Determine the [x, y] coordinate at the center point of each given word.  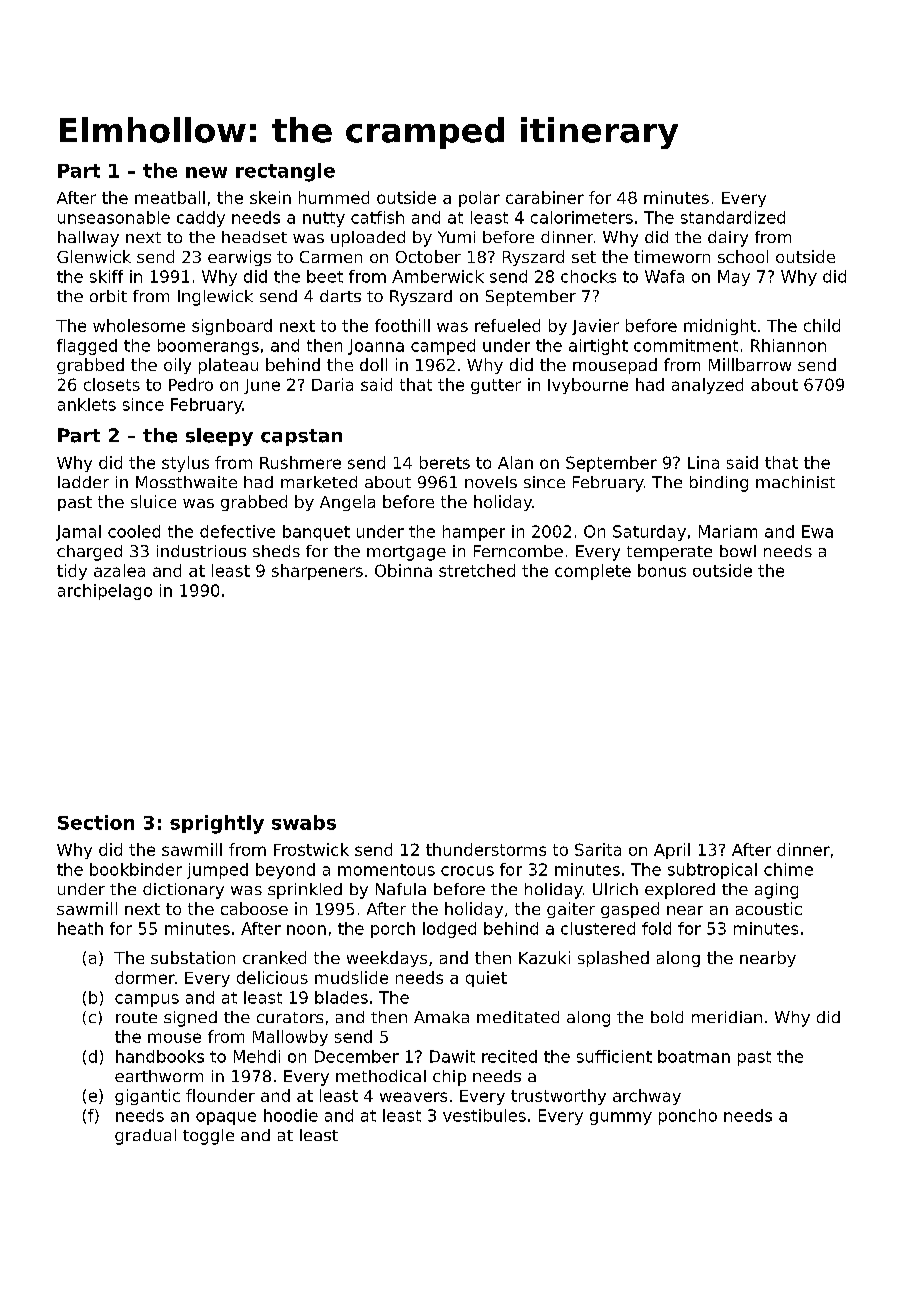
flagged [87, 347]
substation [193, 957]
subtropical [712, 871]
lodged [449, 930]
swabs [304, 822]
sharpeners [317, 572]
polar [479, 199]
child [822, 325]
